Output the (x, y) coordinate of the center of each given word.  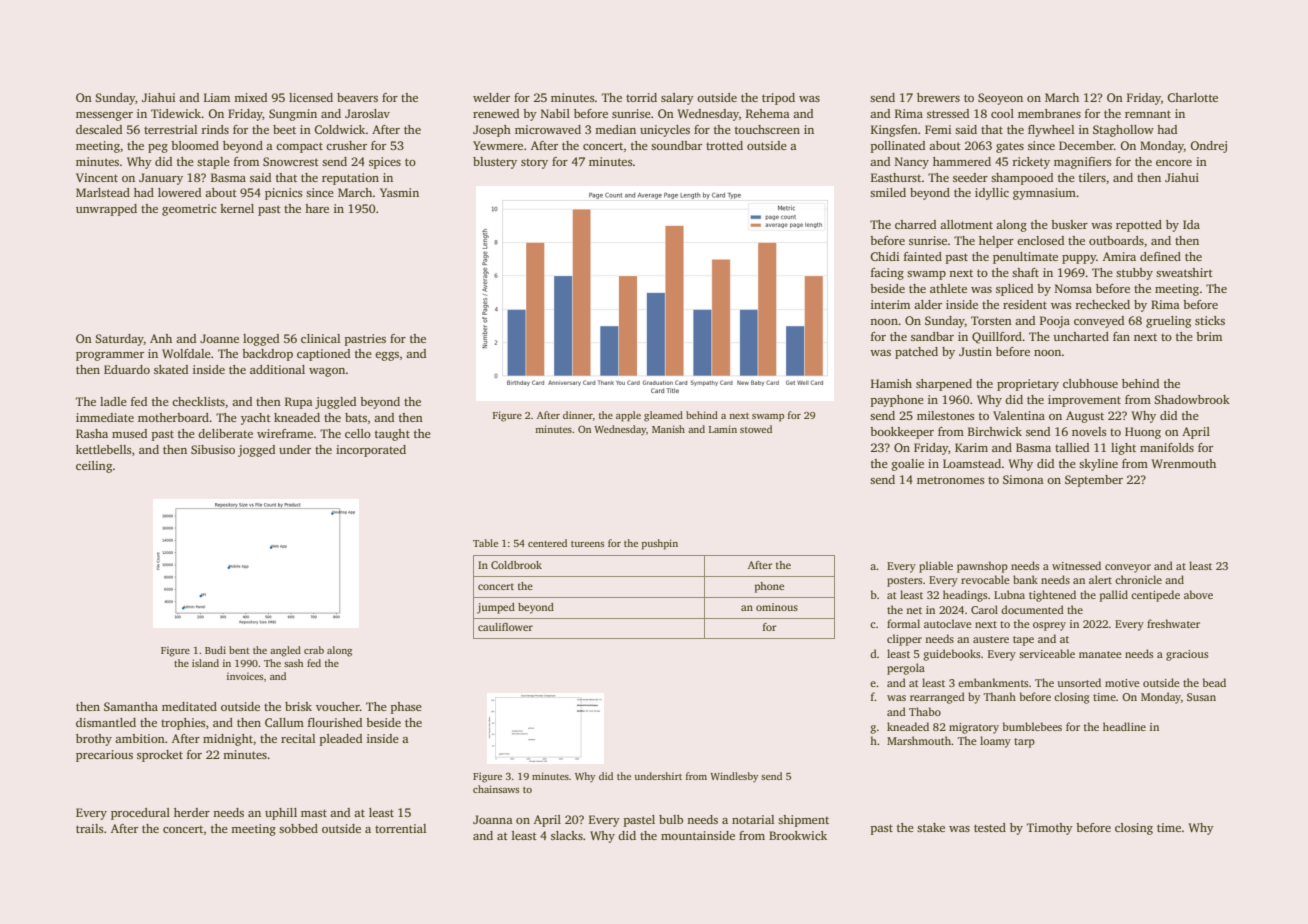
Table (485, 543)
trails (89, 828)
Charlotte (1192, 97)
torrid (641, 97)
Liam (217, 97)
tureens (587, 544)
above (1198, 594)
